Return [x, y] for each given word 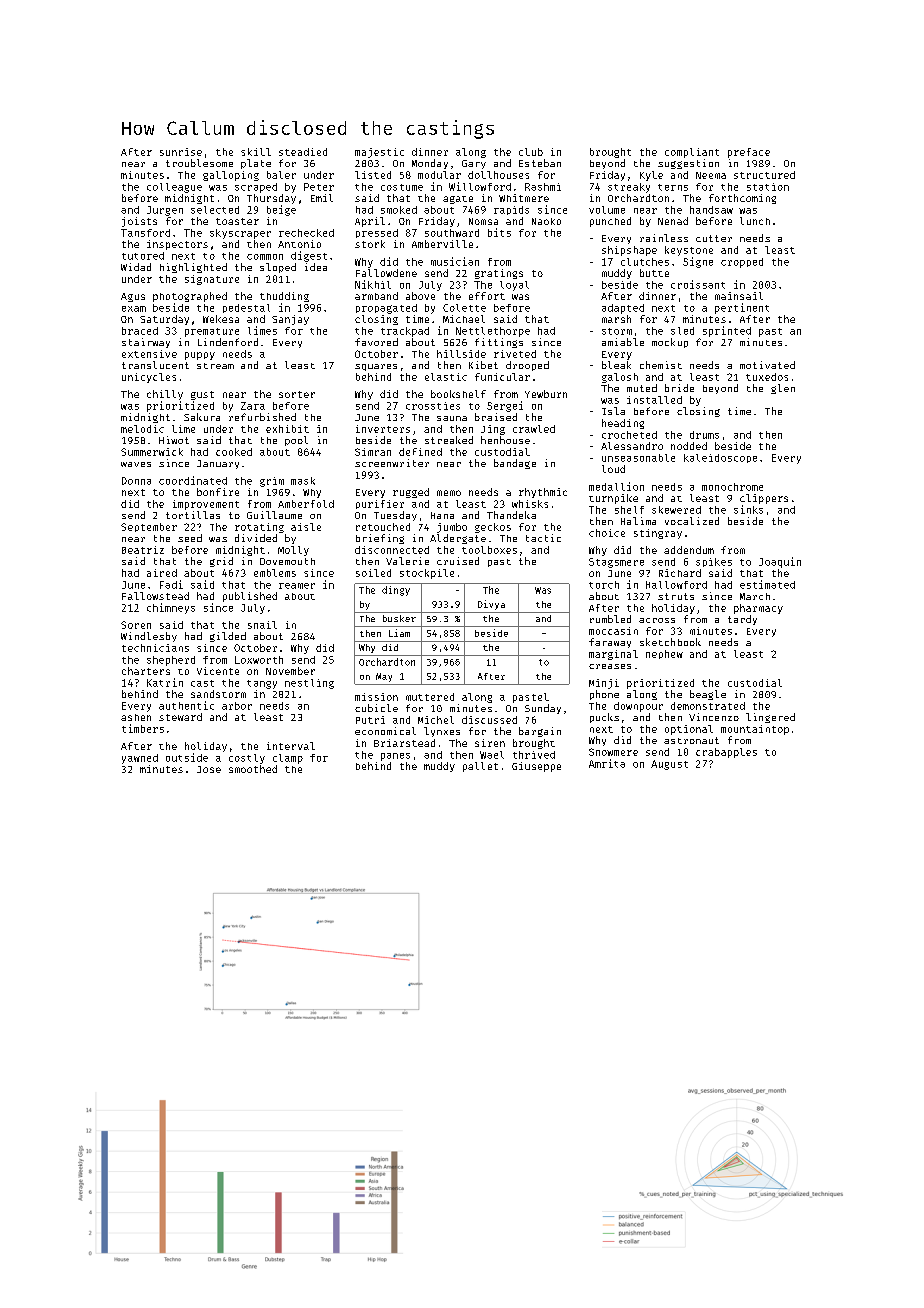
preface [749, 153]
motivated [767, 365]
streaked [449, 440]
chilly [165, 395]
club [531, 152]
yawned [140, 759]
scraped [256, 188]
